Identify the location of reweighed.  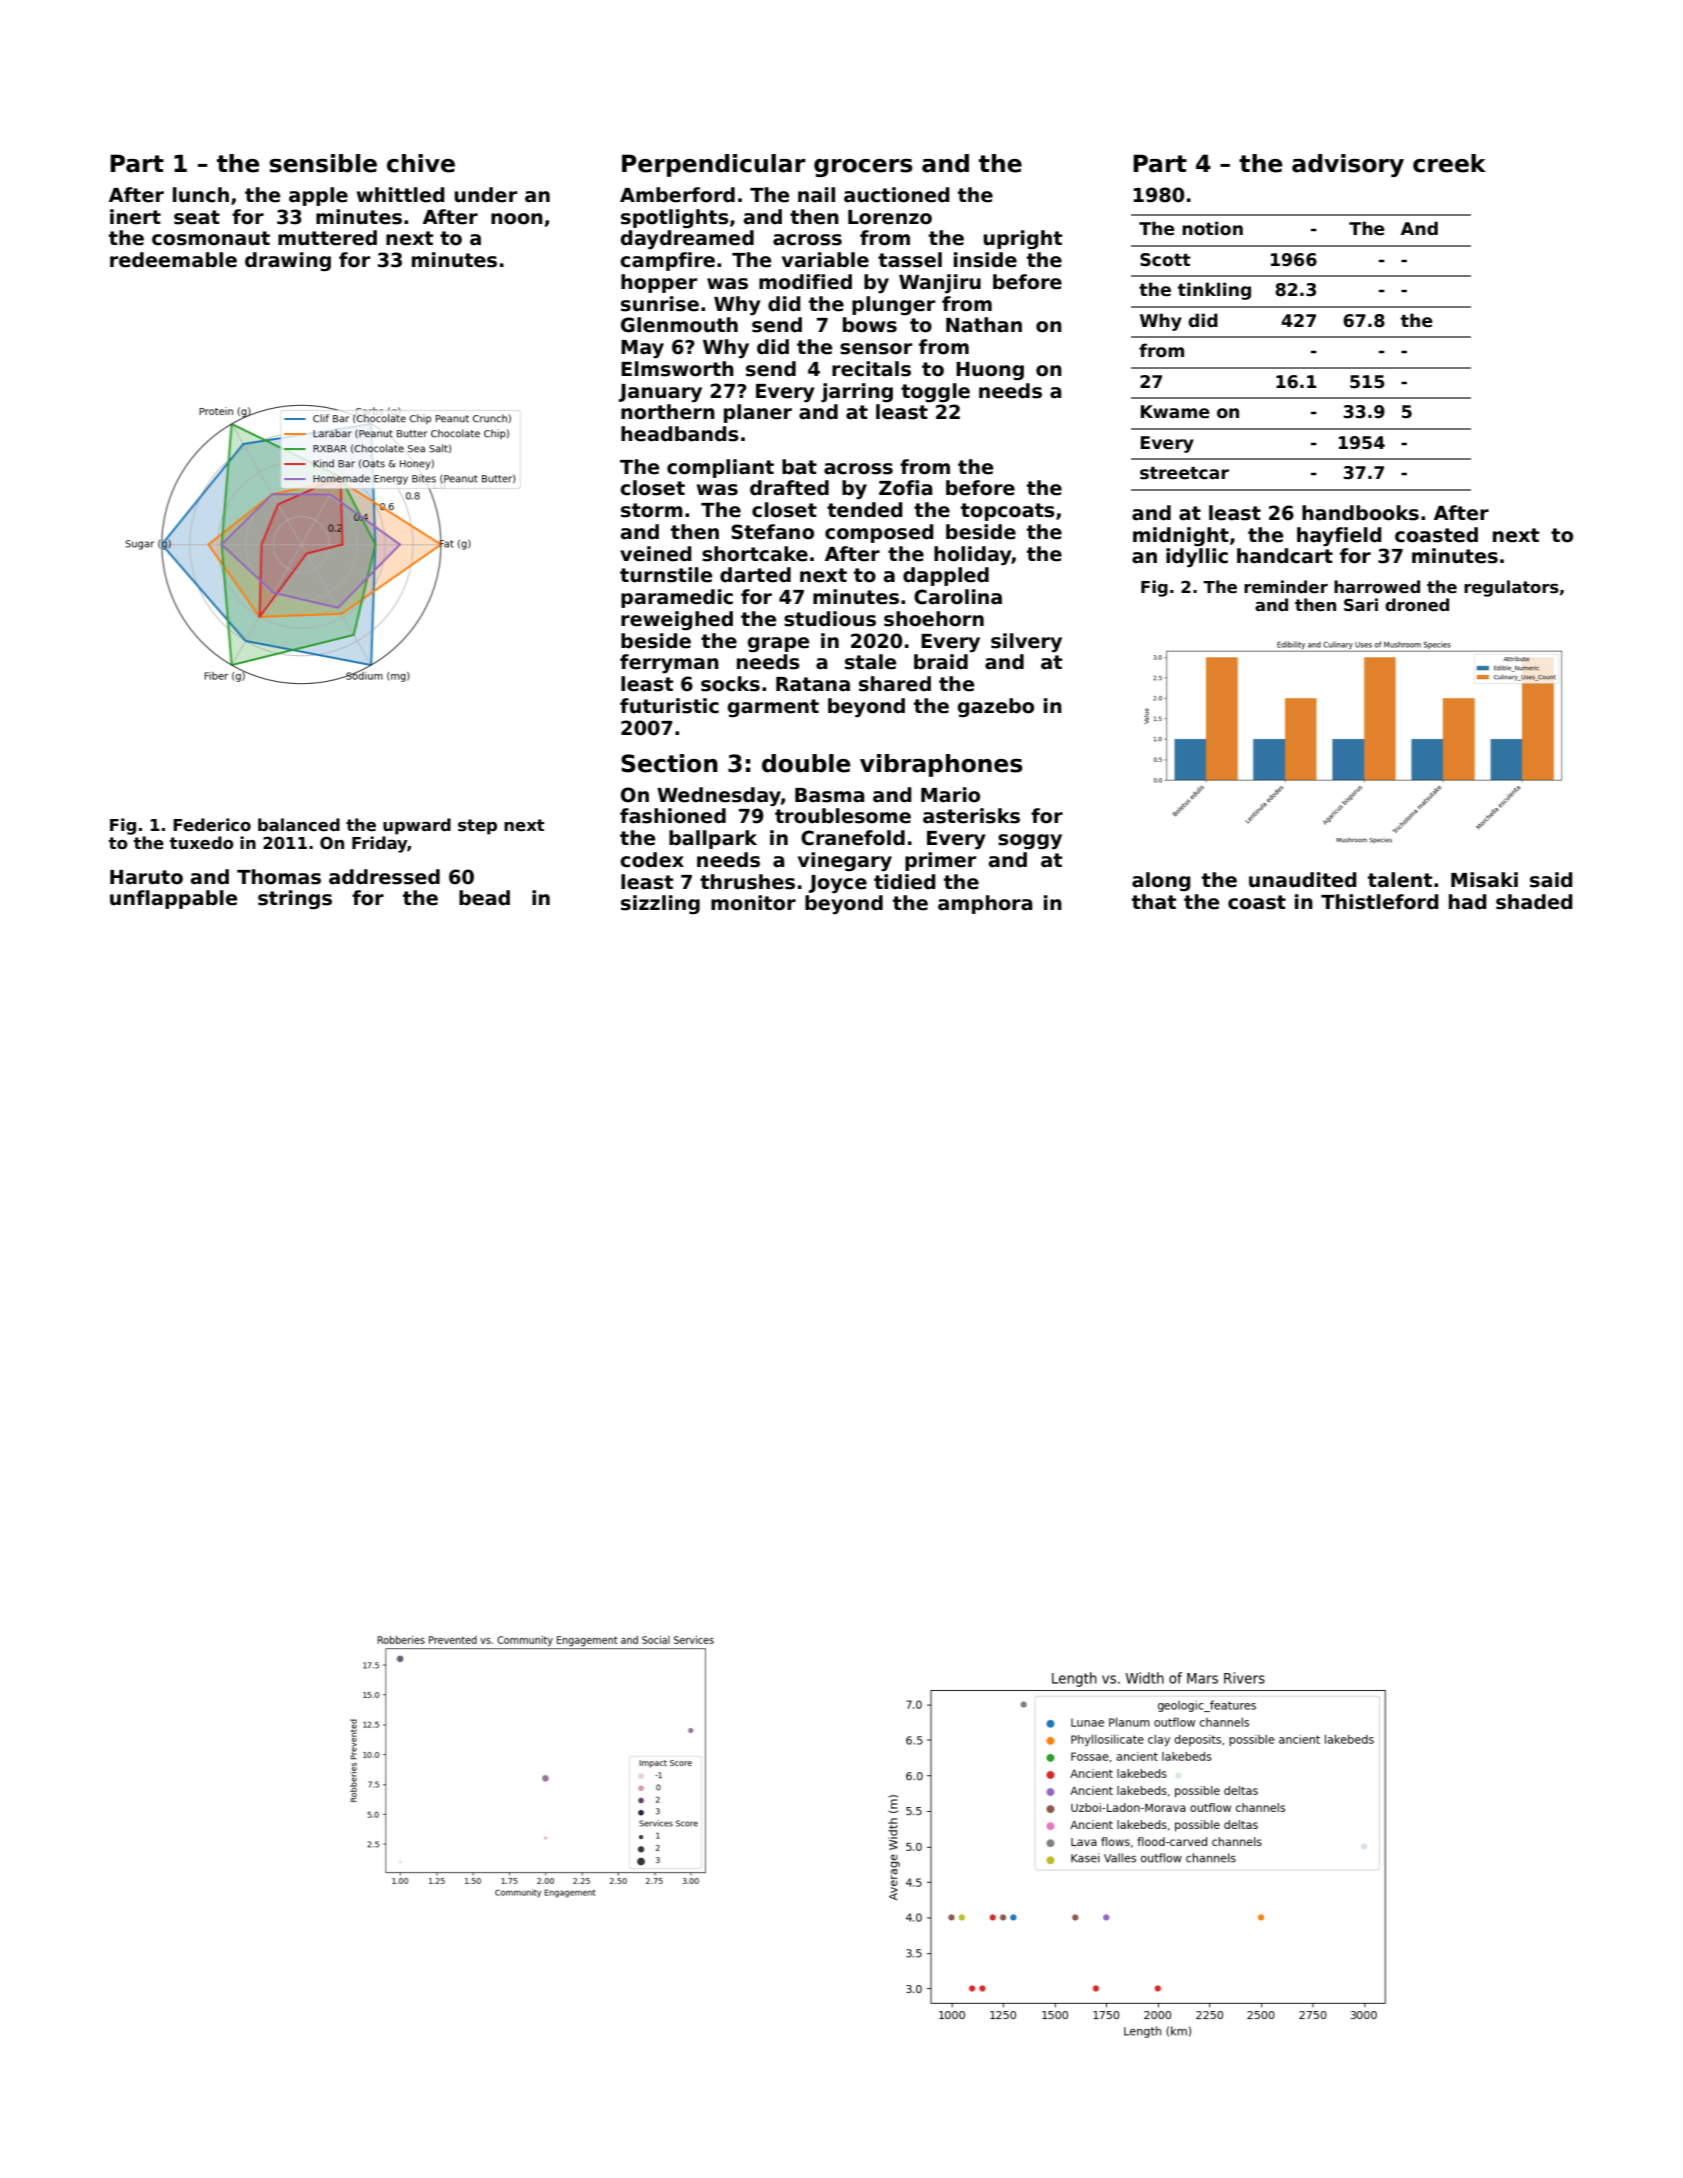
(677, 620).
